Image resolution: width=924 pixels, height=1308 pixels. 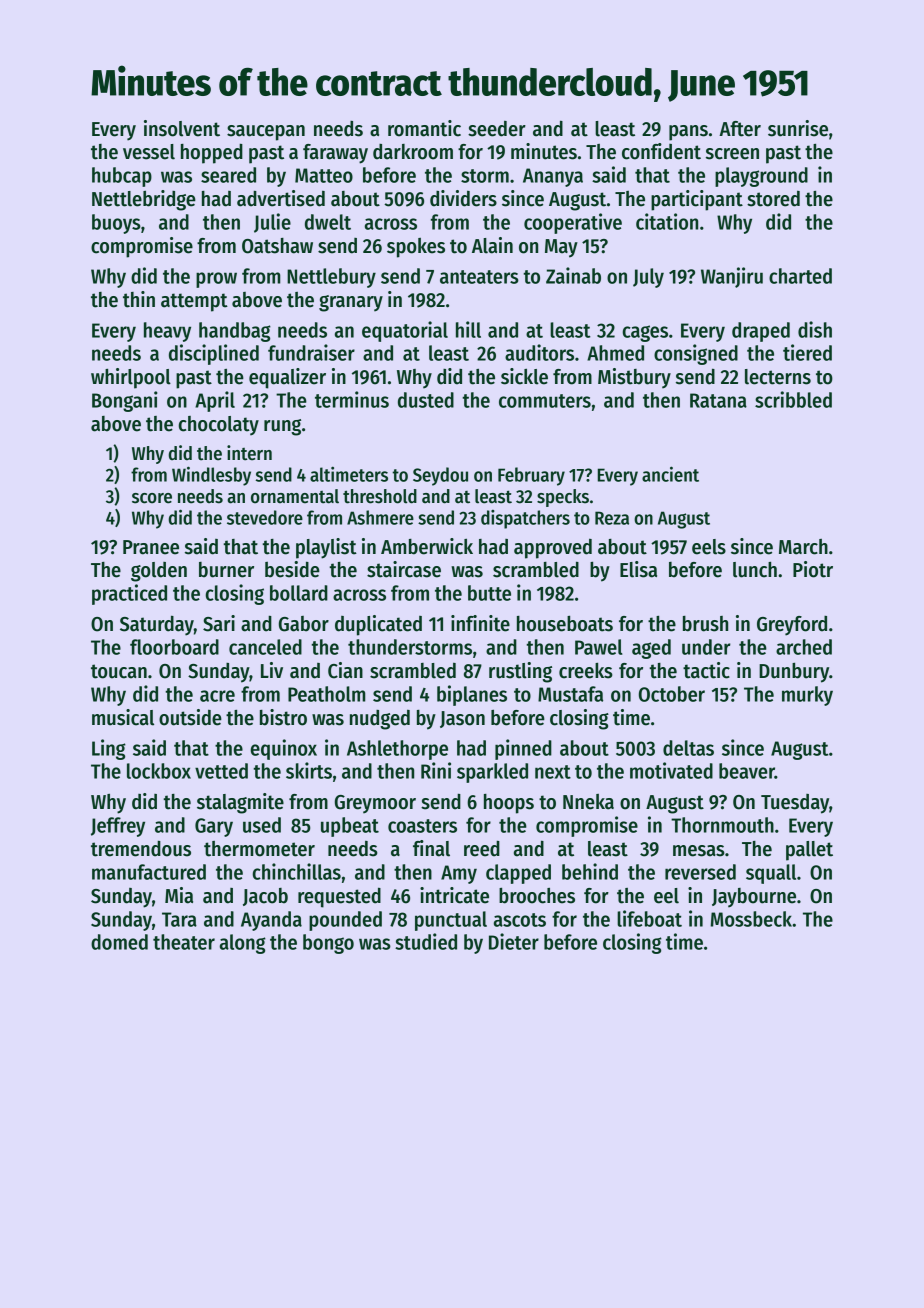 What do you see at coordinates (807, 696) in the page?
I see `murky` at bounding box center [807, 696].
